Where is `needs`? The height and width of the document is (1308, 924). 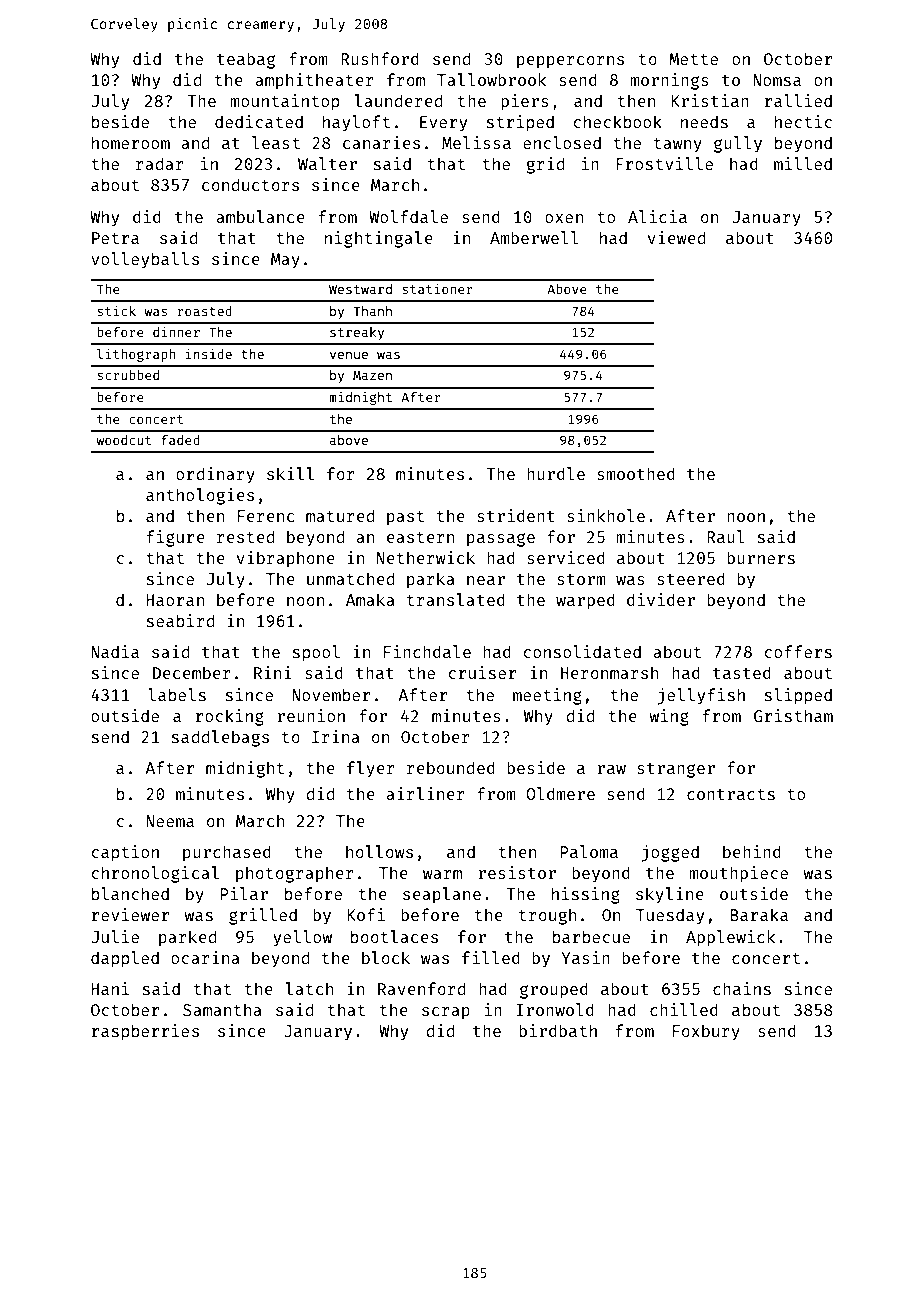 needs is located at coordinates (704, 121).
